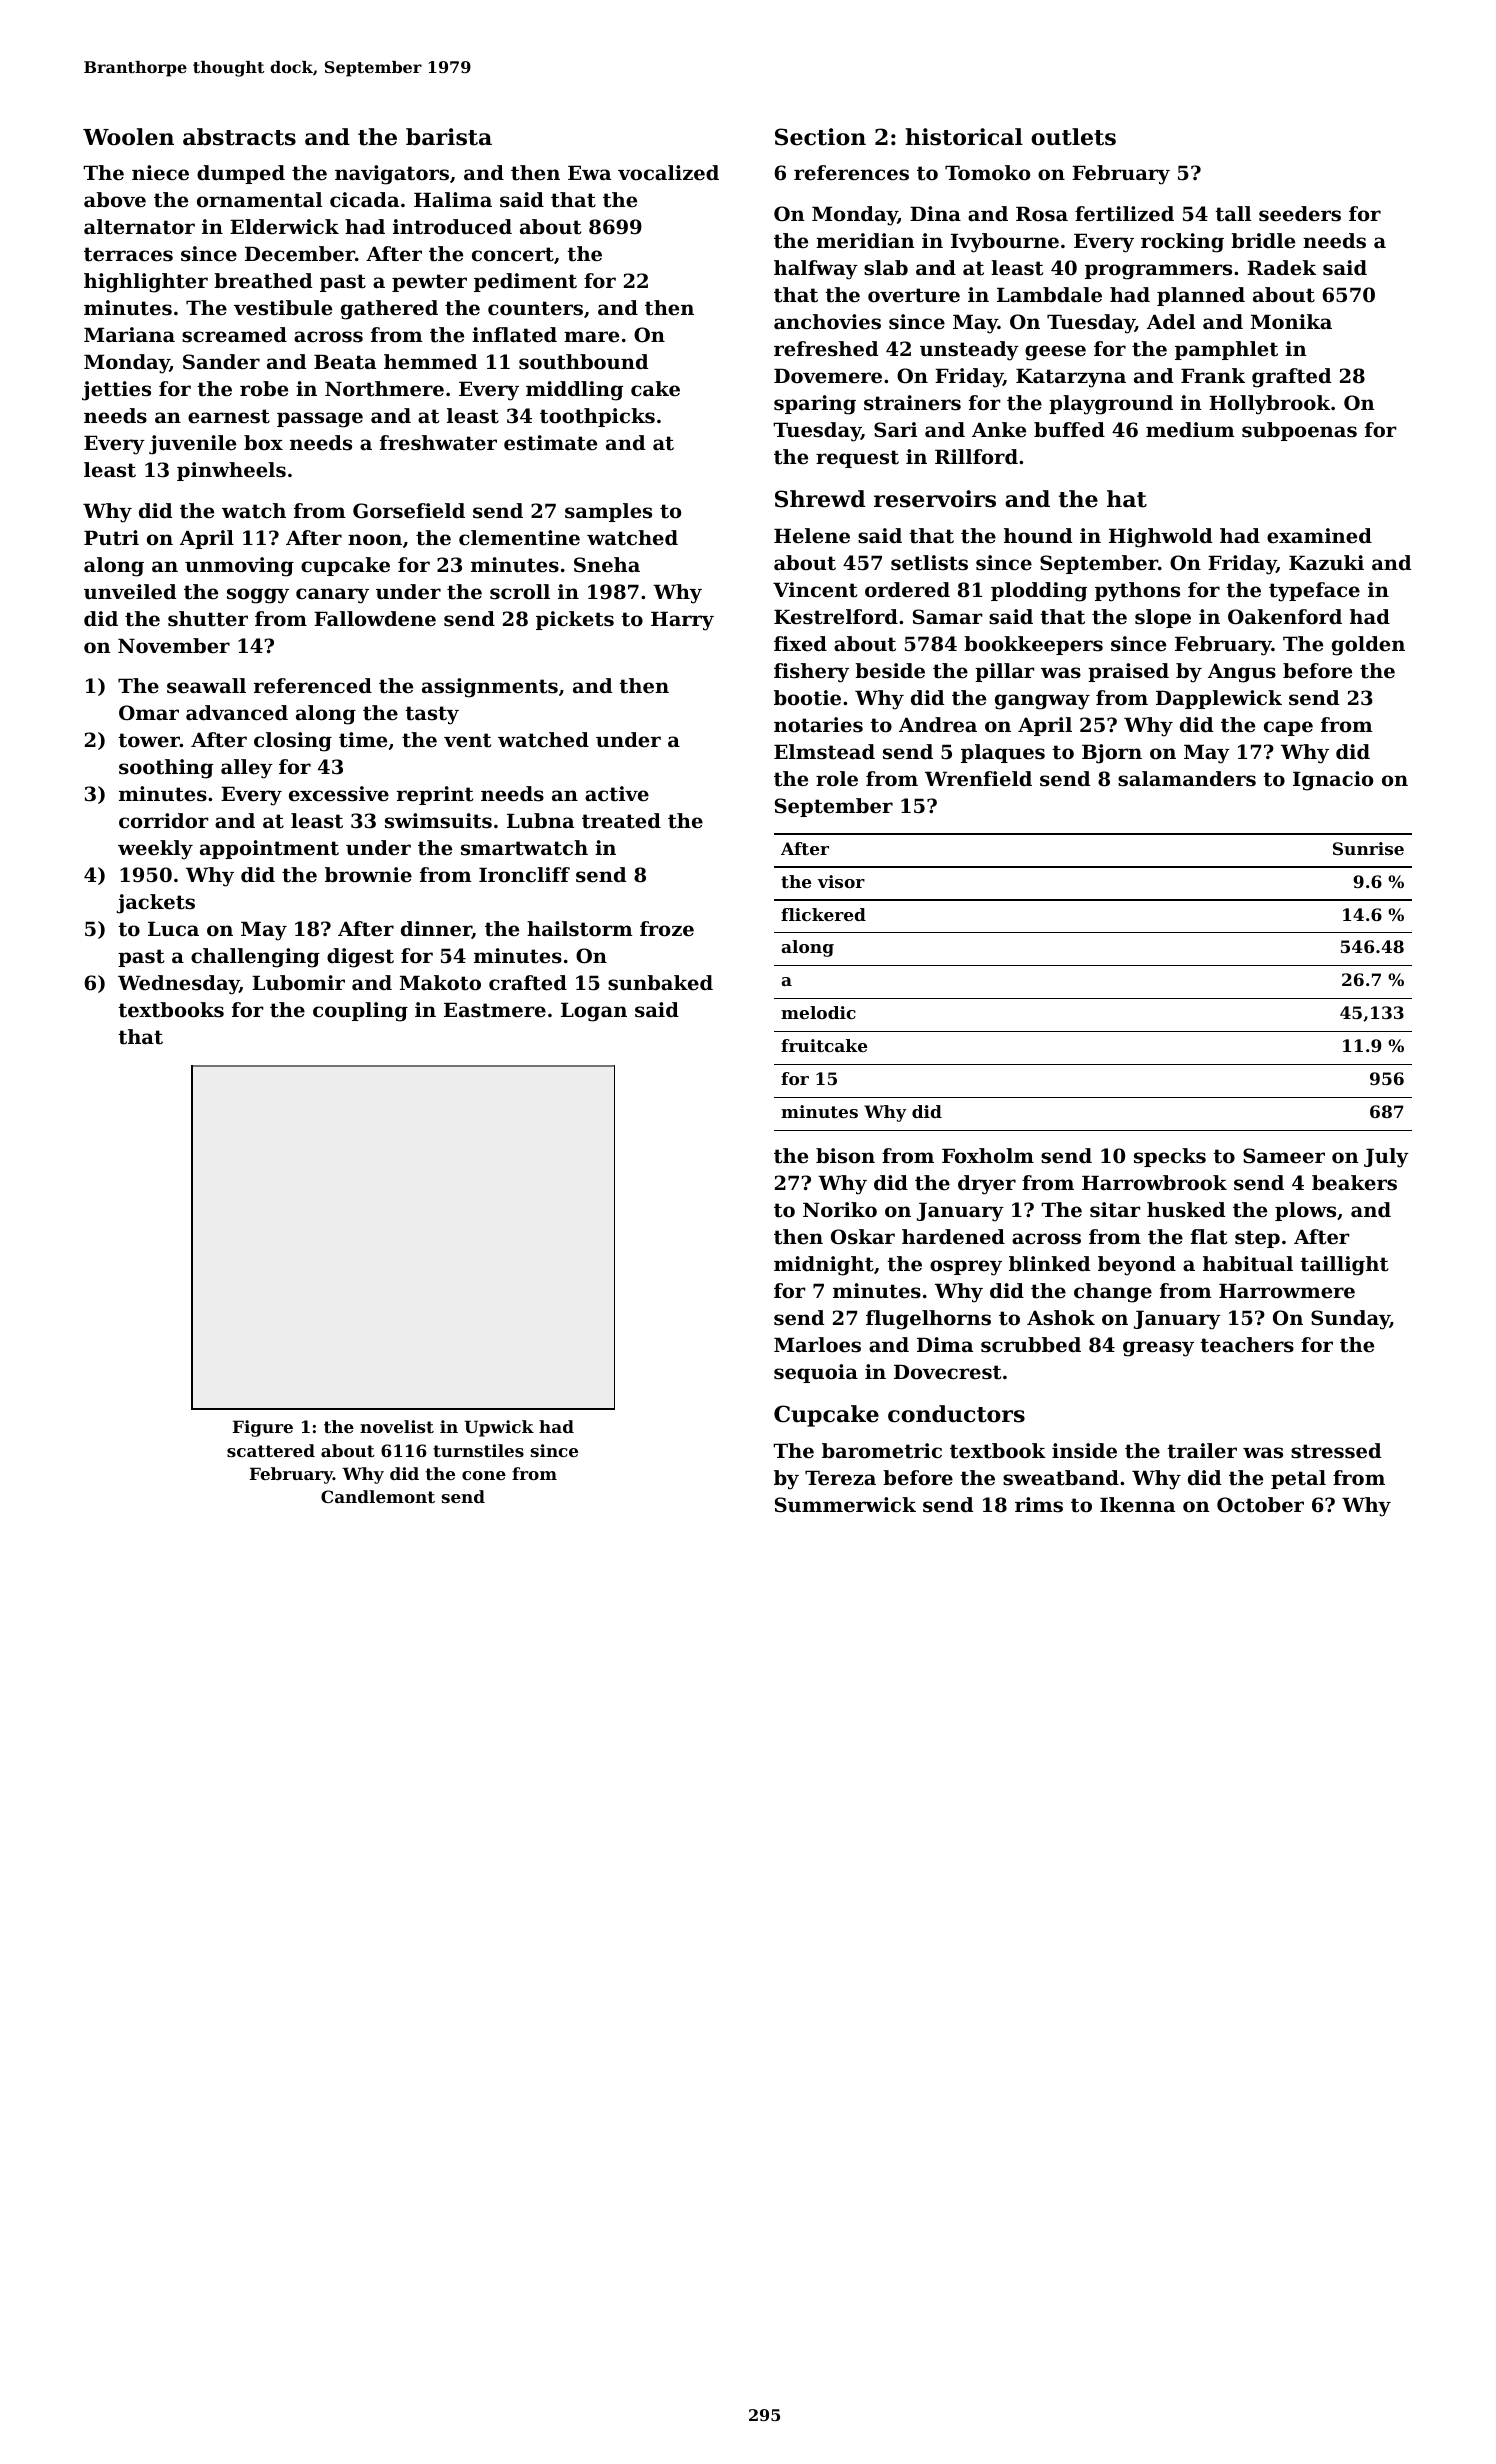 Image resolution: width=1496 pixels, height=2464 pixels. Describe the element at coordinates (668, 173) in the image. I see `vocalized` at that location.
